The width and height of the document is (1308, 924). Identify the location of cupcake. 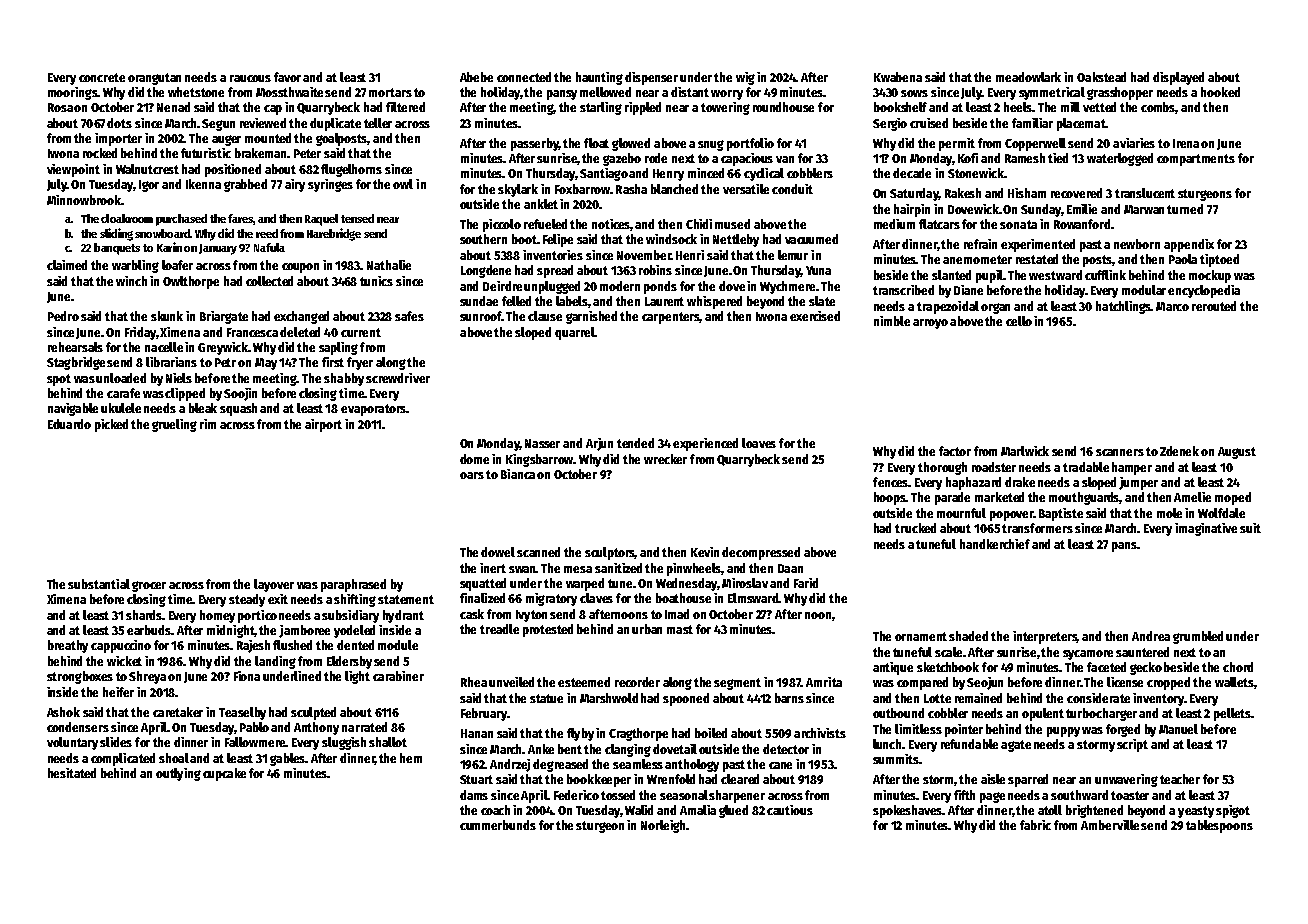
(224, 774).
